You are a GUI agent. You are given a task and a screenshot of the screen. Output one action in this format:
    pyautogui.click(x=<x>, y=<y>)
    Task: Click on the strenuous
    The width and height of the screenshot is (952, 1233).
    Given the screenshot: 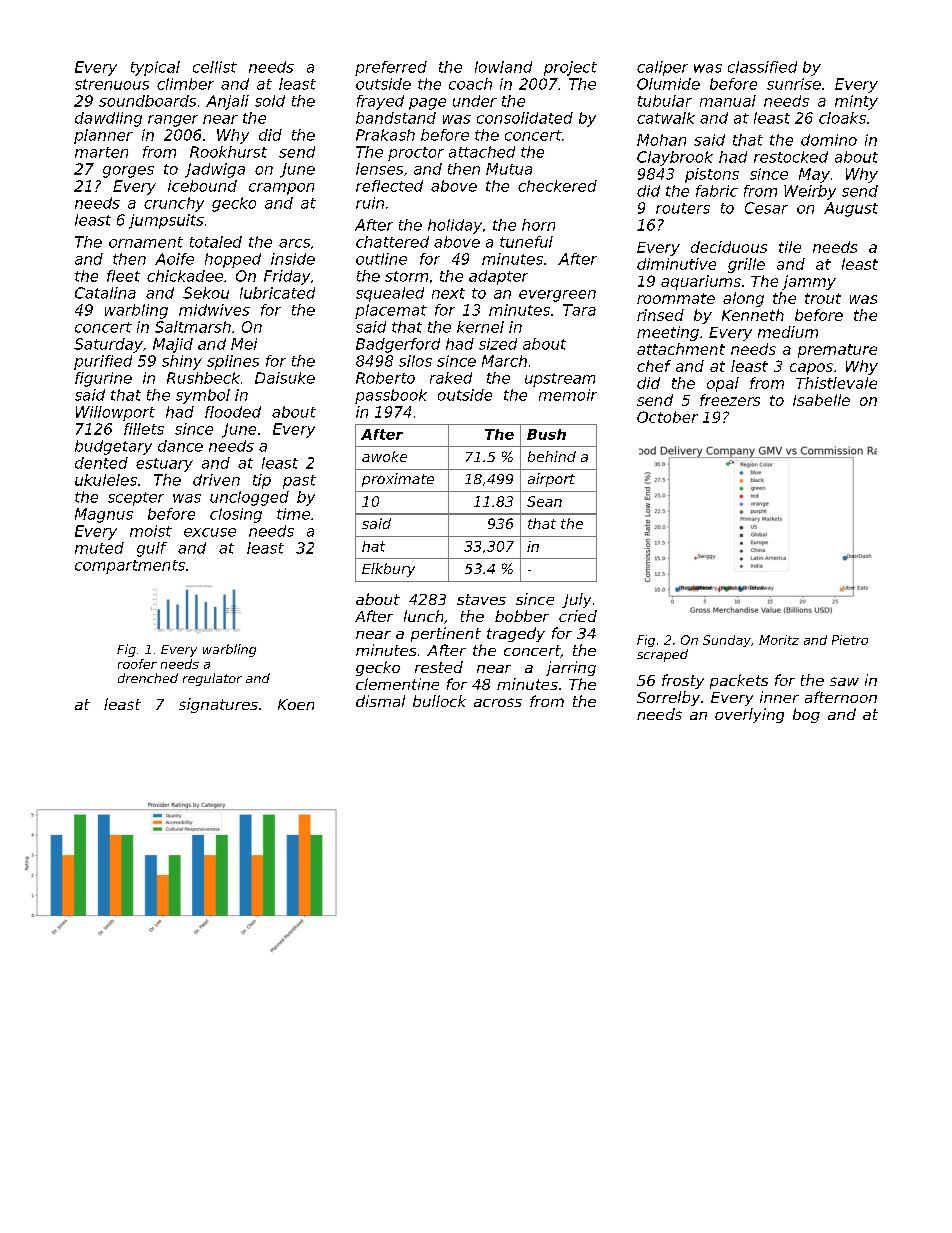 What is the action you would take?
    pyautogui.click(x=112, y=84)
